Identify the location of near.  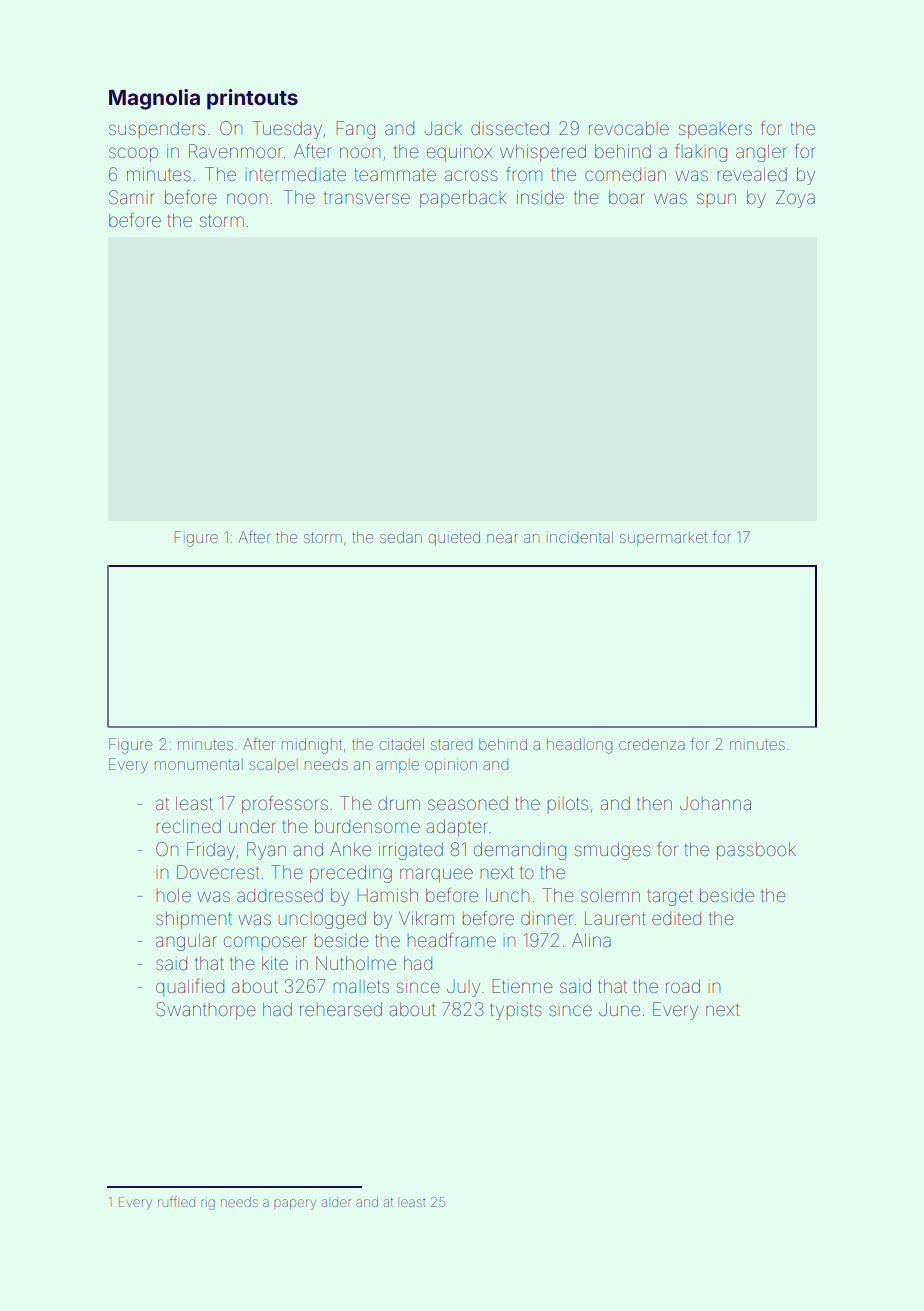
(502, 538).
